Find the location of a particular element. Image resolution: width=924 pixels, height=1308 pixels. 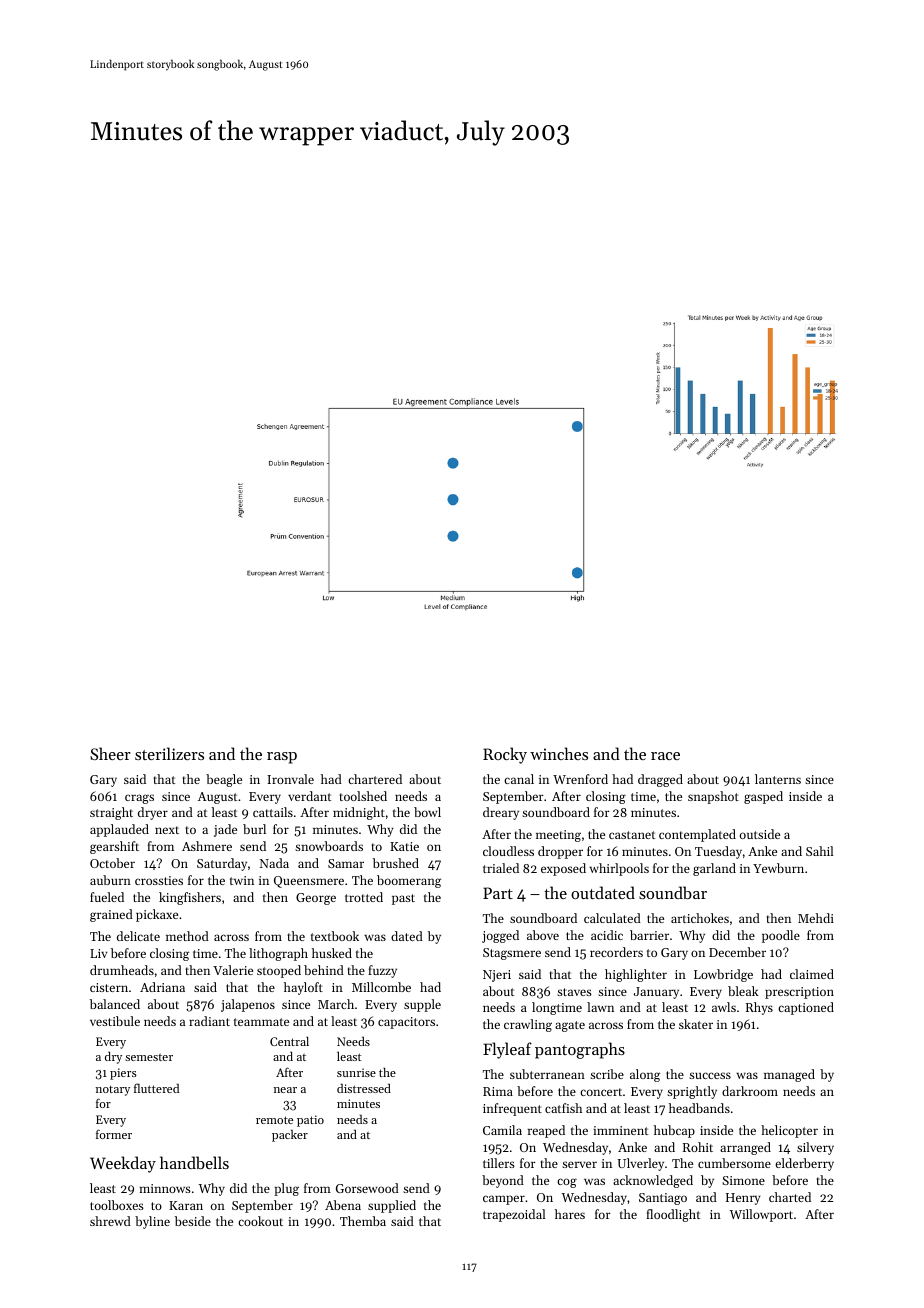

sterilizers is located at coordinates (169, 753).
